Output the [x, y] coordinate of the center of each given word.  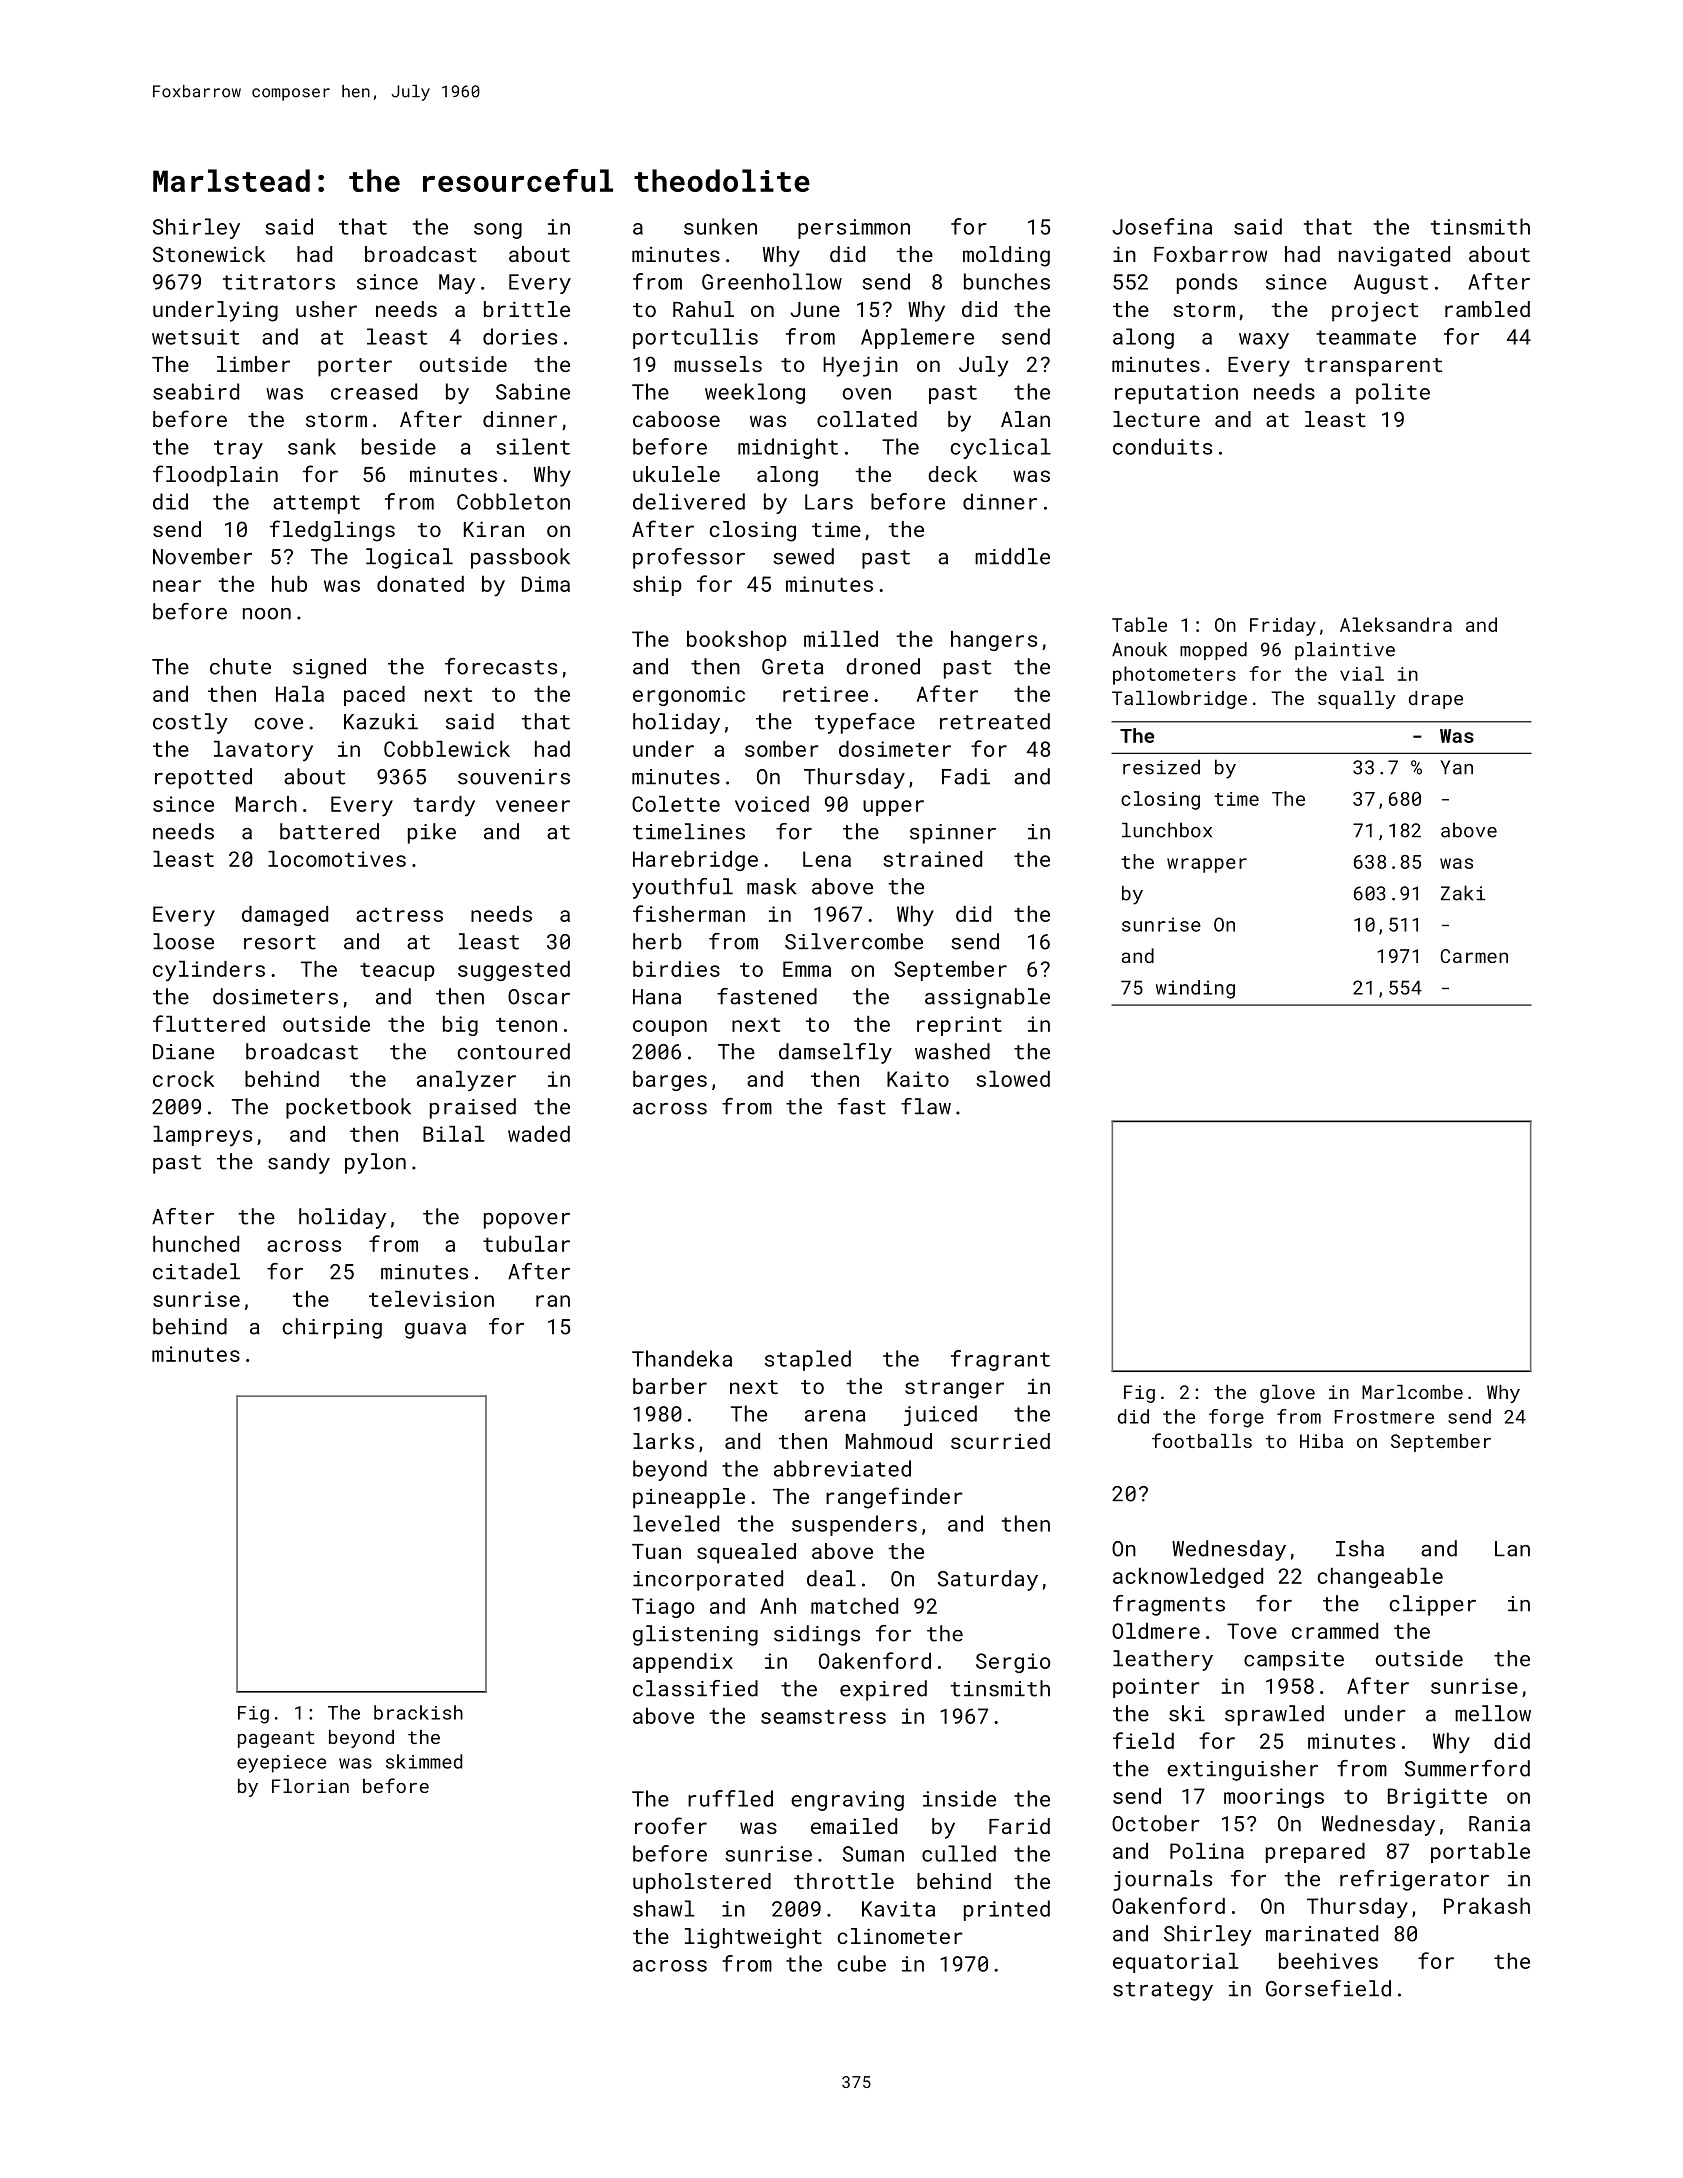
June [815, 309]
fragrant [1000, 1360]
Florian [310, 1786]
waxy [1264, 341]
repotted [203, 778]
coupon [670, 1028]
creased [374, 391]
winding [1195, 989]
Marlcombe [1412, 1392]
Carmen [1474, 956]
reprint [959, 1026]
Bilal [454, 1134]
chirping [332, 1328]
